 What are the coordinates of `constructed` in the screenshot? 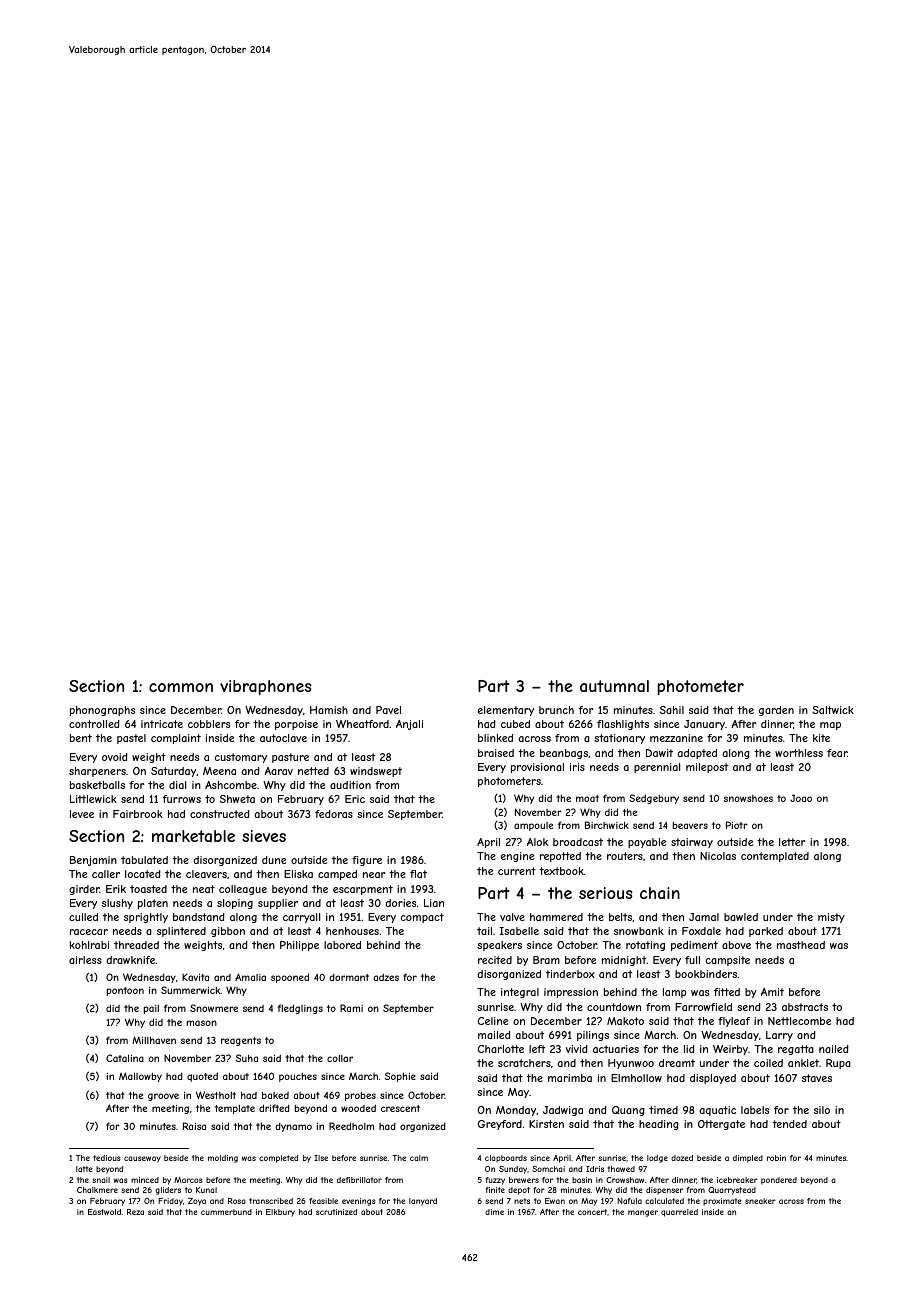 It's located at (220, 814).
